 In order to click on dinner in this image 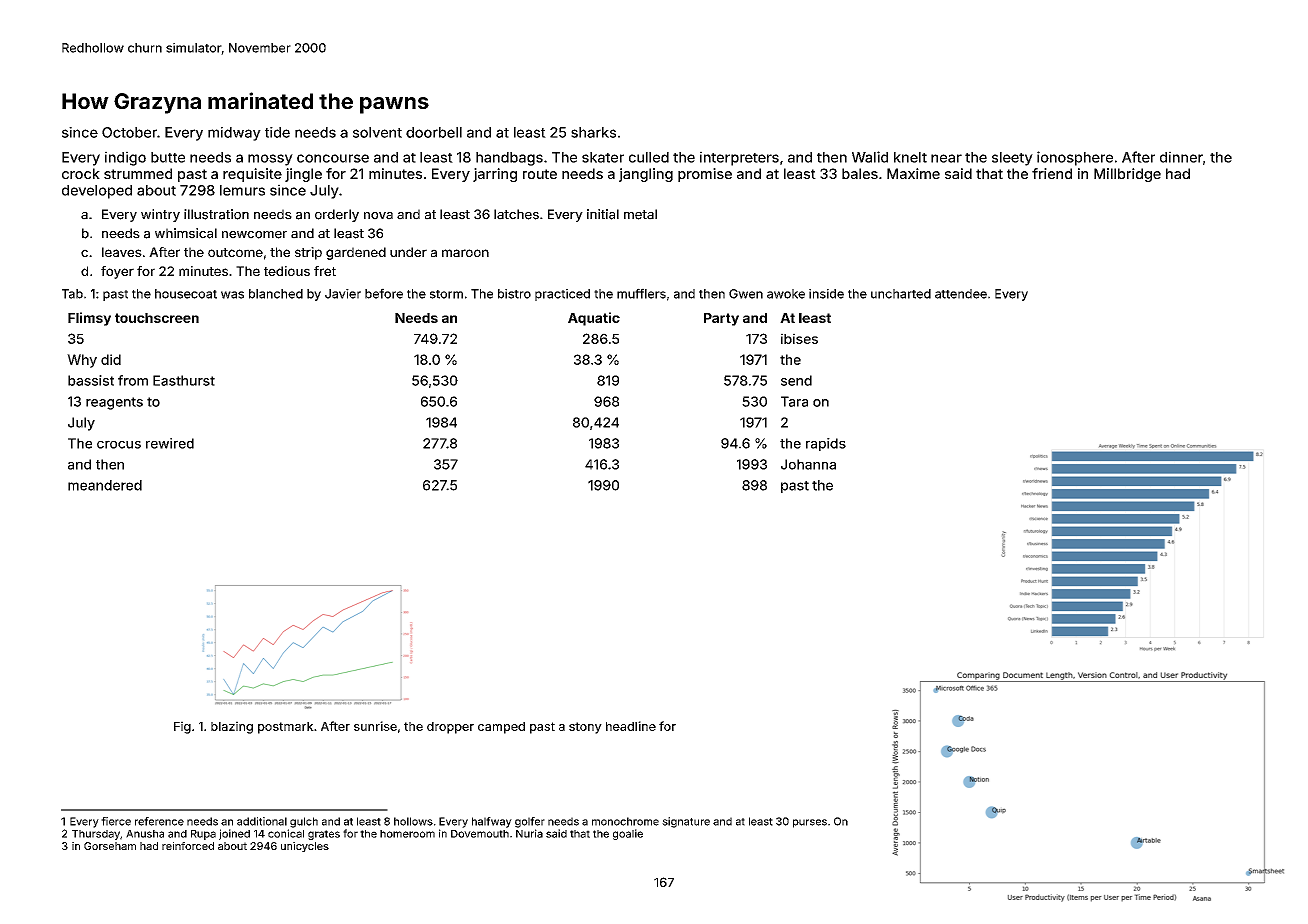, I will do `click(1181, 157)`.
